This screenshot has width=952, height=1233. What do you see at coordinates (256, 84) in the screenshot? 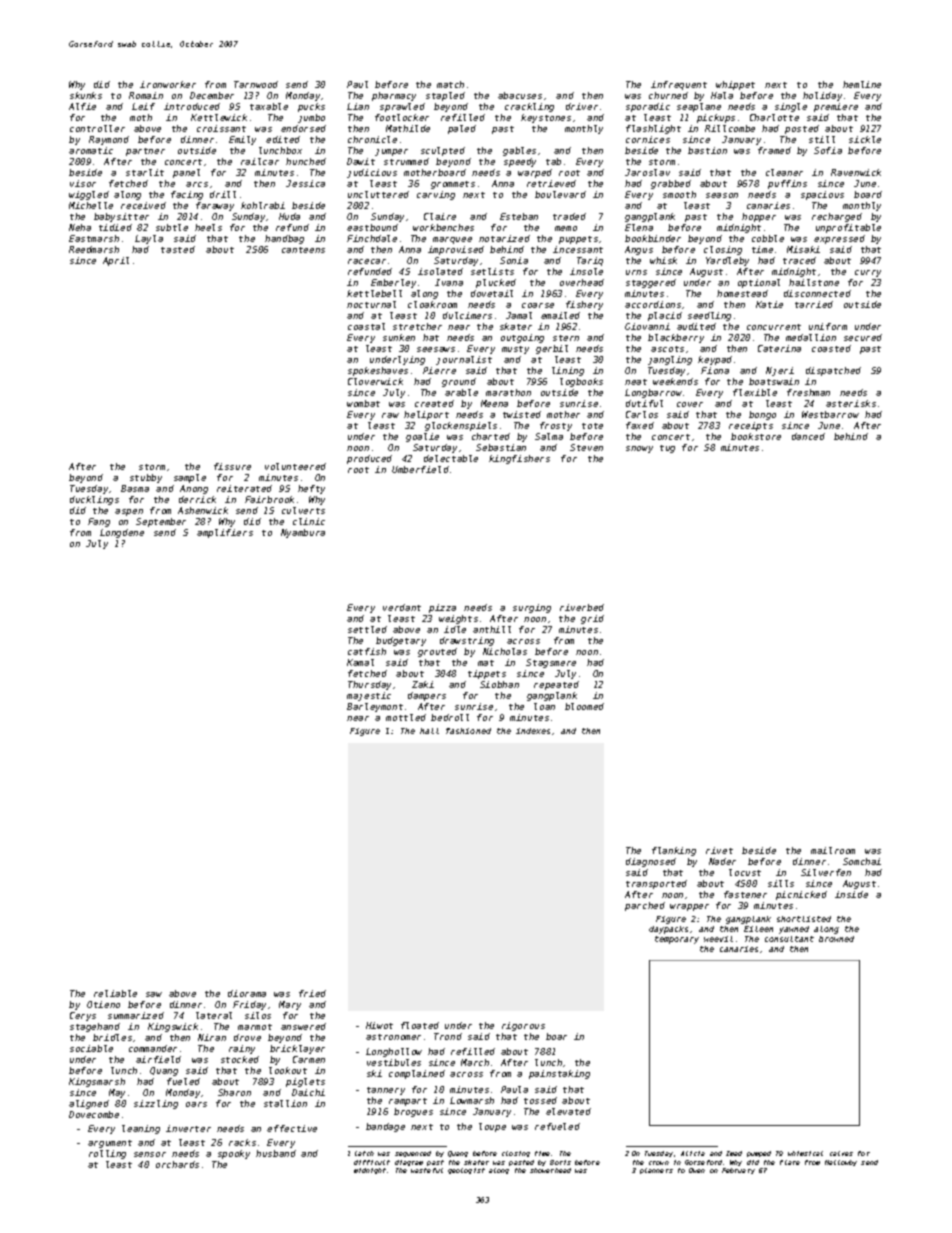
I see `Tarnwood` at bounding box center [256, 84].
